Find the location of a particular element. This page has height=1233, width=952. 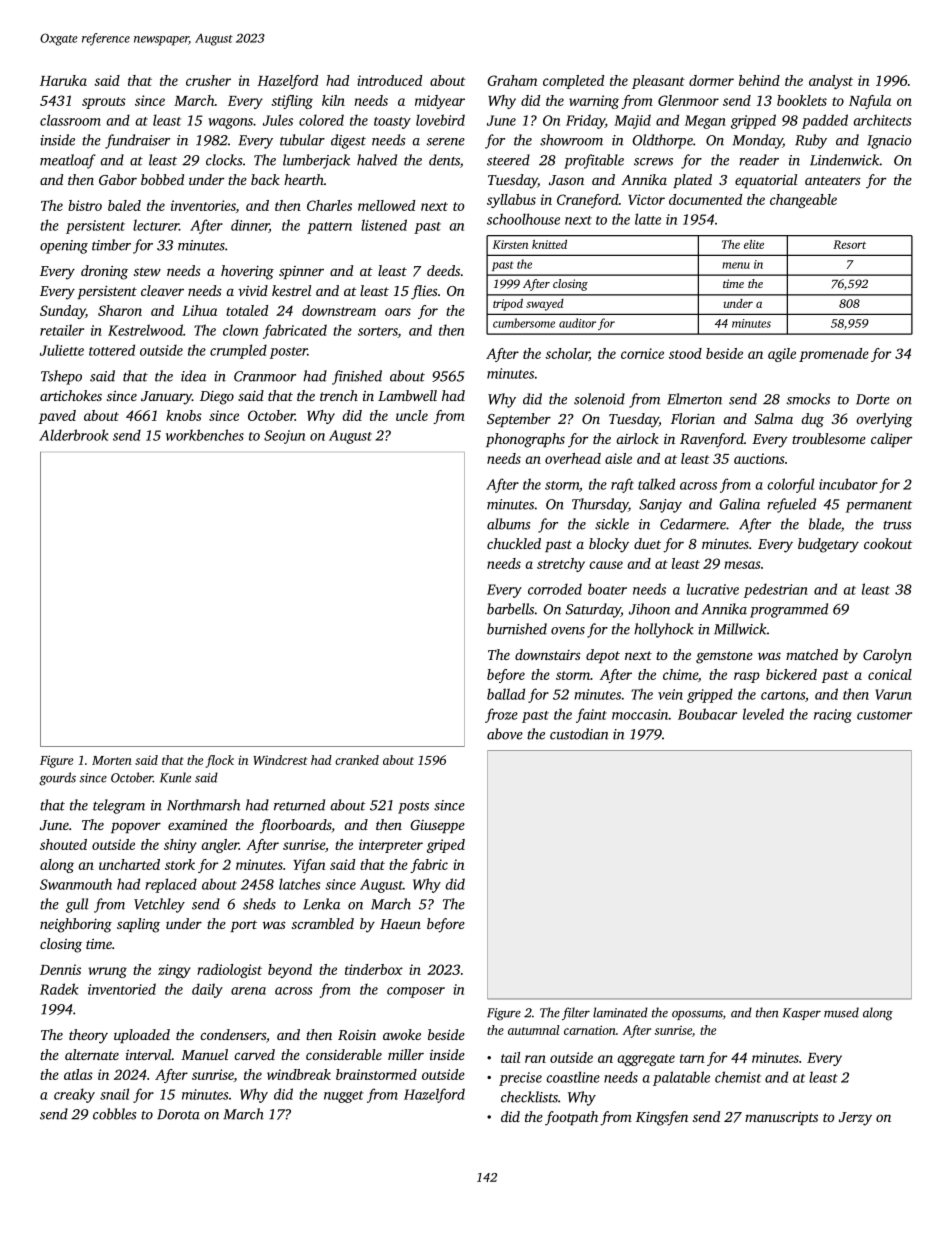

creaky is located at coordinates (74, 1095).
